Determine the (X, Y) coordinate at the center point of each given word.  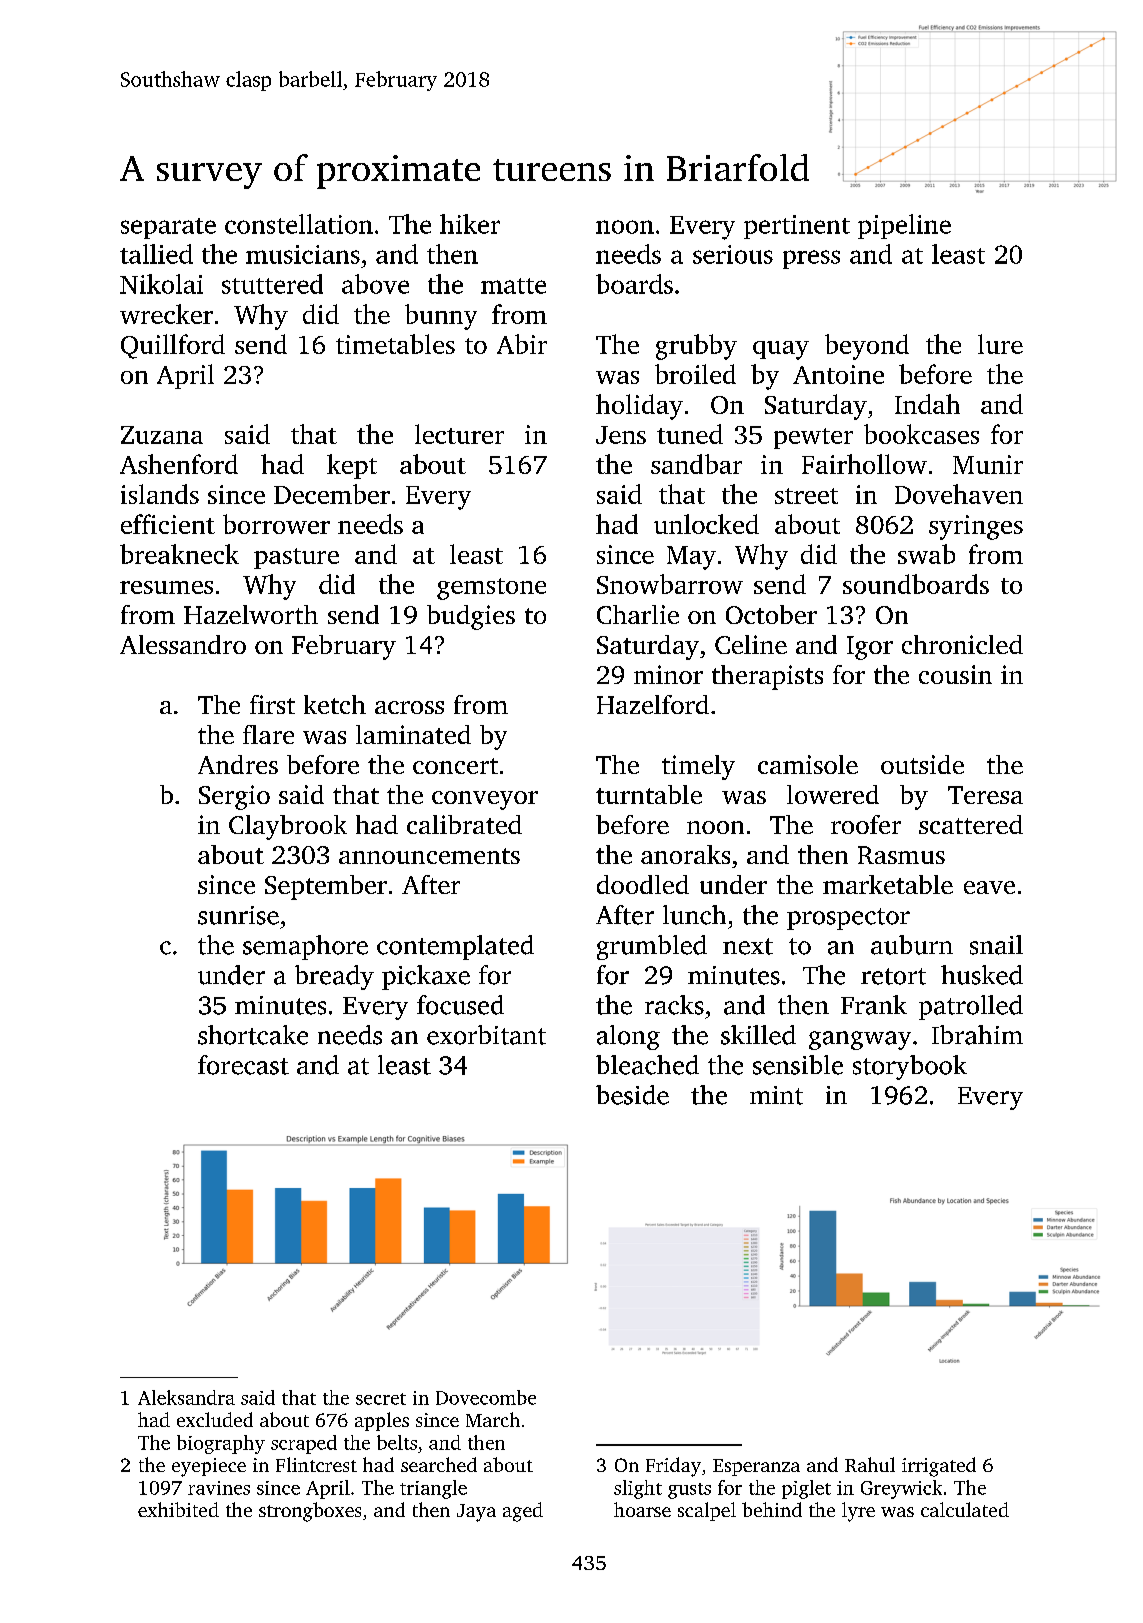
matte (513, 286)
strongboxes (310, 1512)
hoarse (642, 1509)
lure (1000, 344)
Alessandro (183, 644)
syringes (976, 527)
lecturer (459, 434)
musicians (303, 254)
